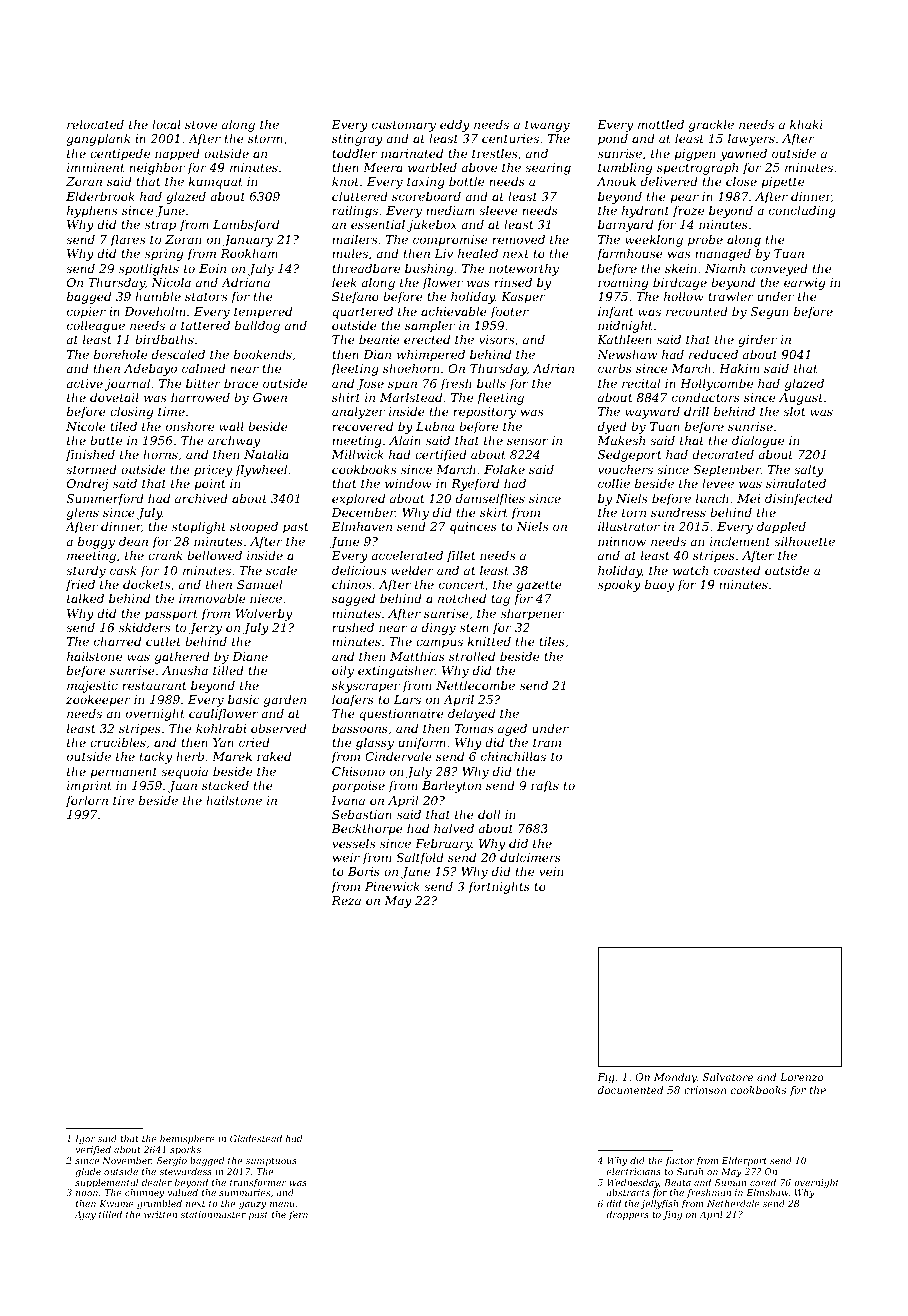 The height and width of the screenshot is (1316, 908). I want to click on mottled, so click(661, 124).
